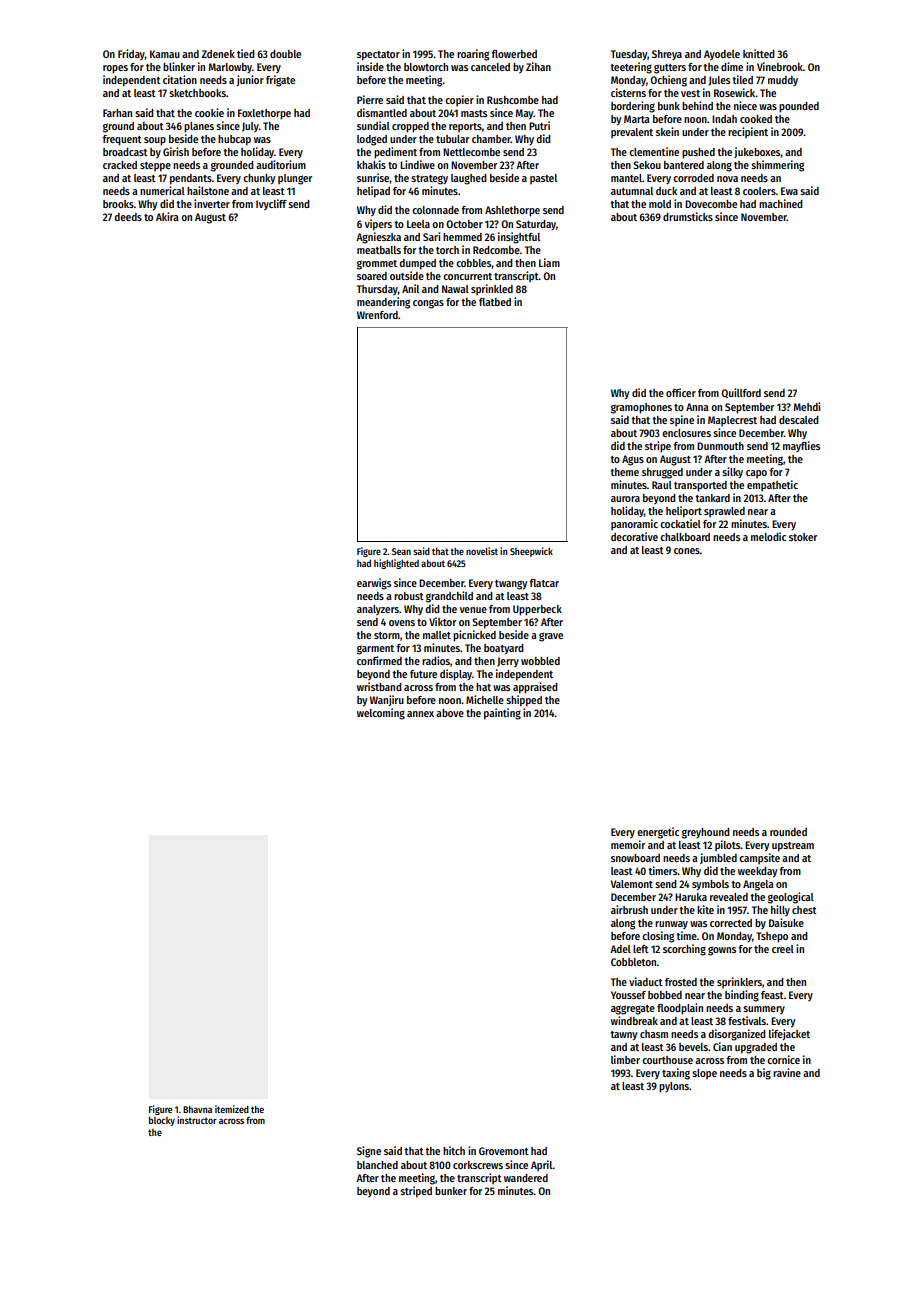  I want to click on officer, so click(681, 392).
